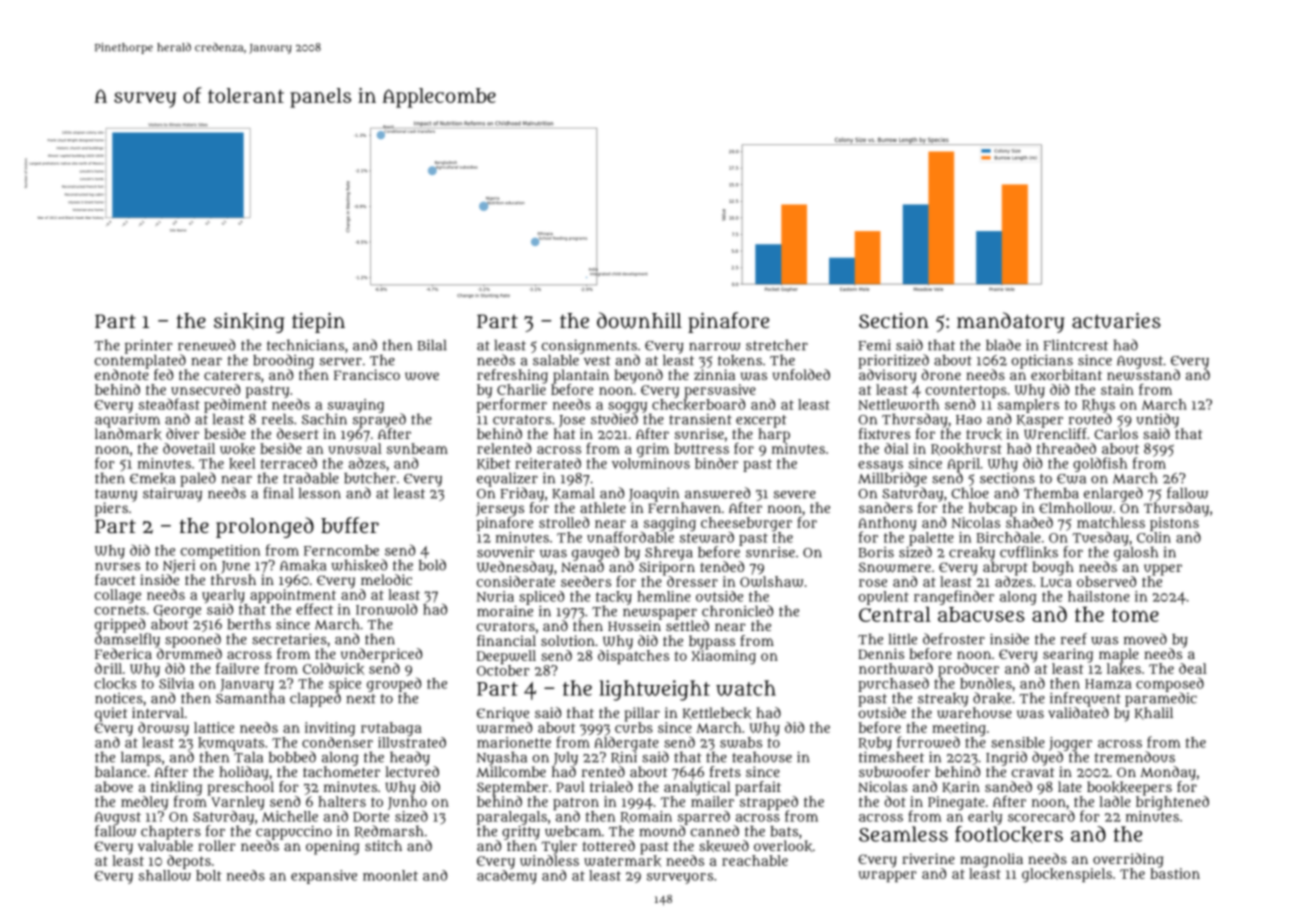  I want to click on dispatches, so click(633, 657).
